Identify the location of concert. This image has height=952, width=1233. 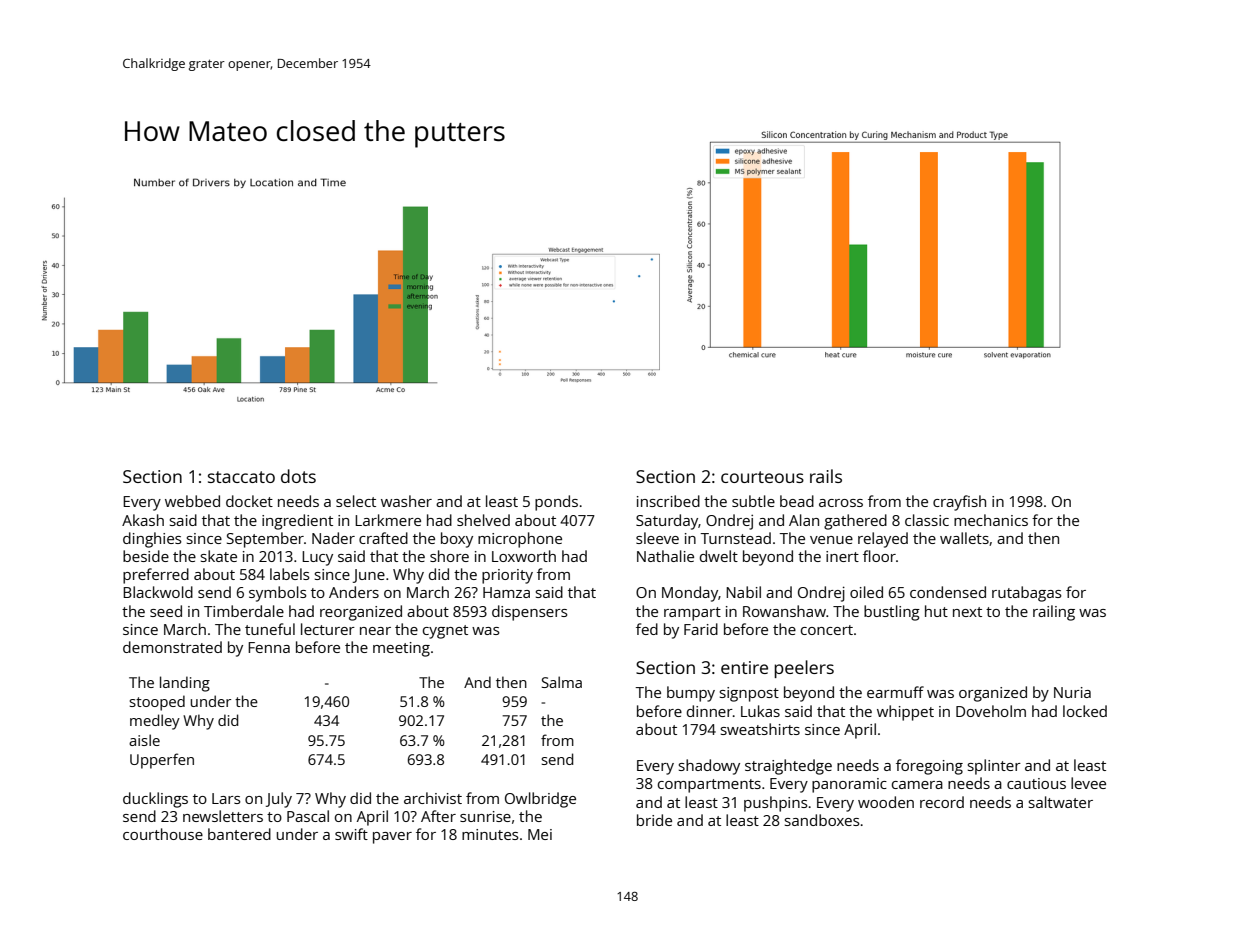
(827, 630).
